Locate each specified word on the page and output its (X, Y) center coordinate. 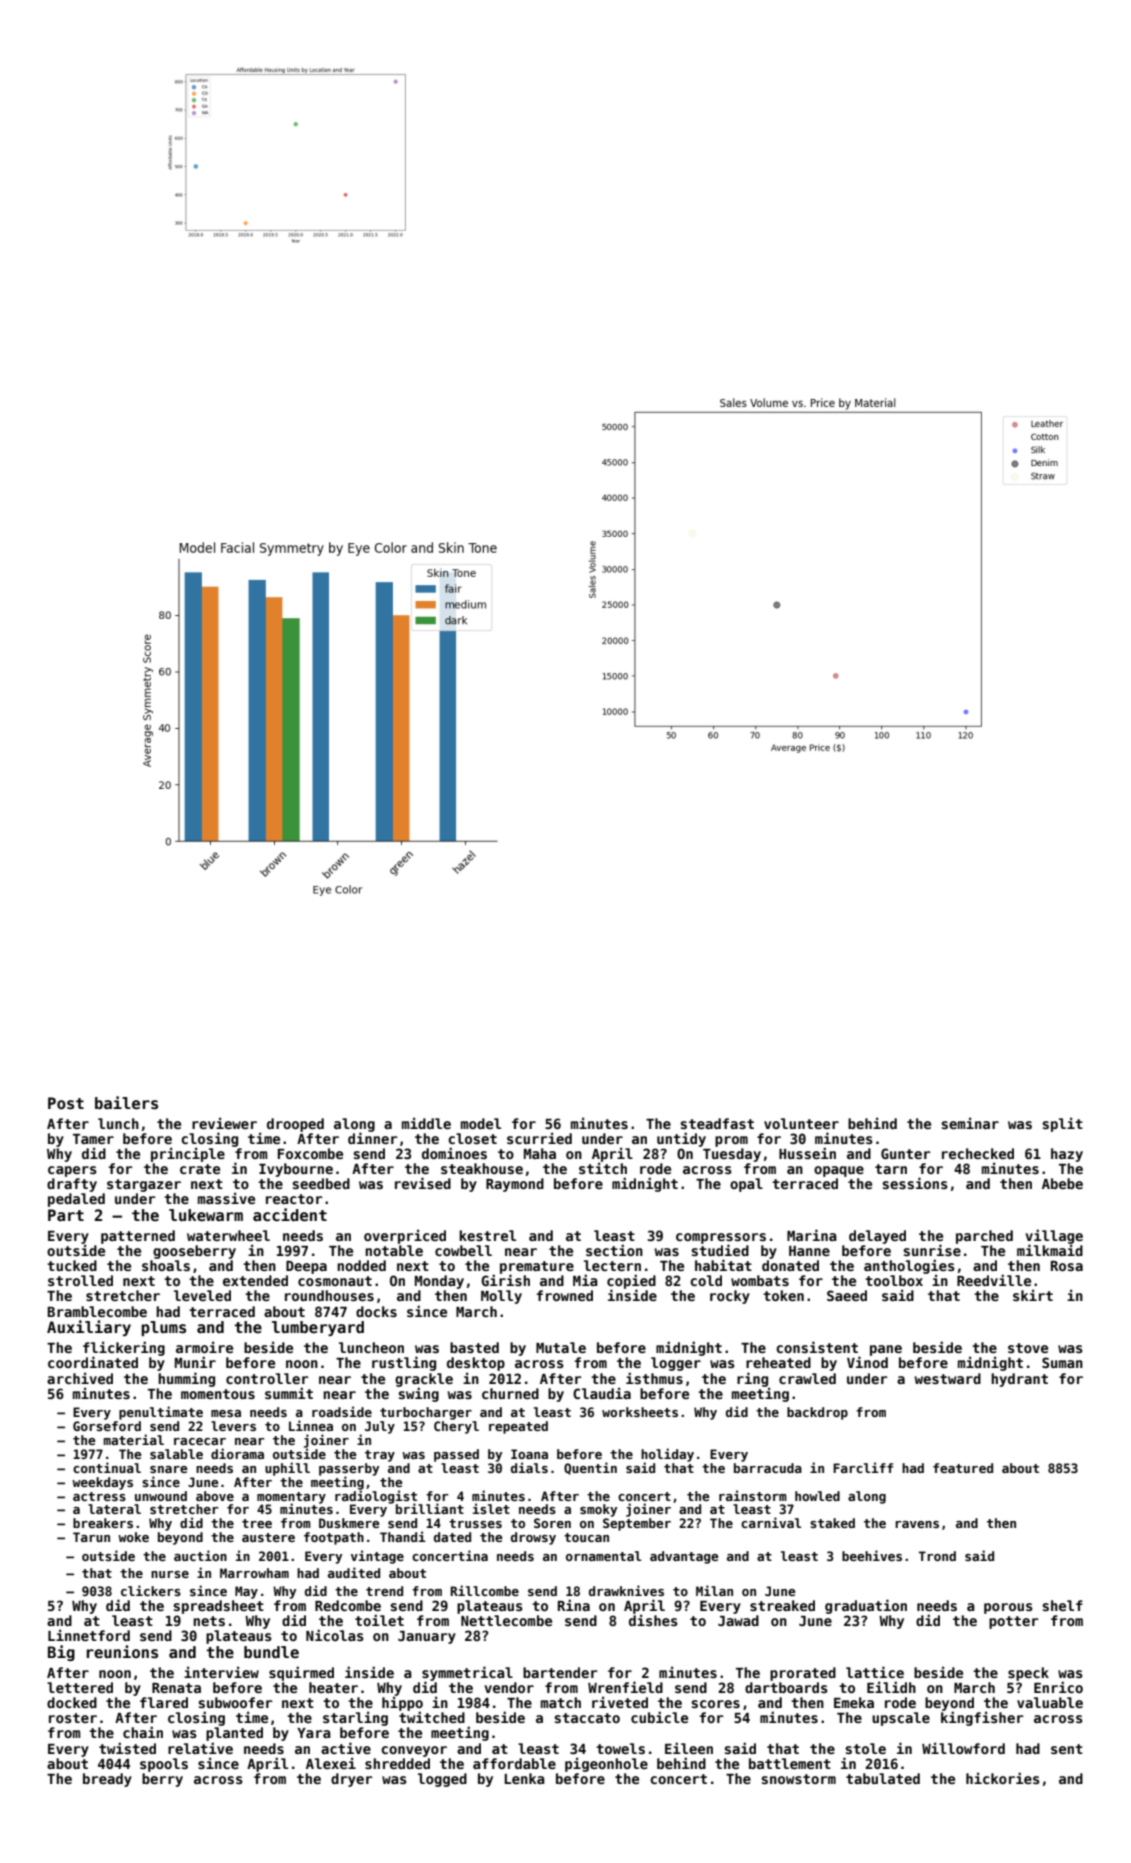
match (561, 1702)
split (1062, 1124)
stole (865, 1748)
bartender (560, 1672)
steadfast (717, 1123)
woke (133, 1537)
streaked (782, 1605)
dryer (351, 1780)
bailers (126, 1103)
